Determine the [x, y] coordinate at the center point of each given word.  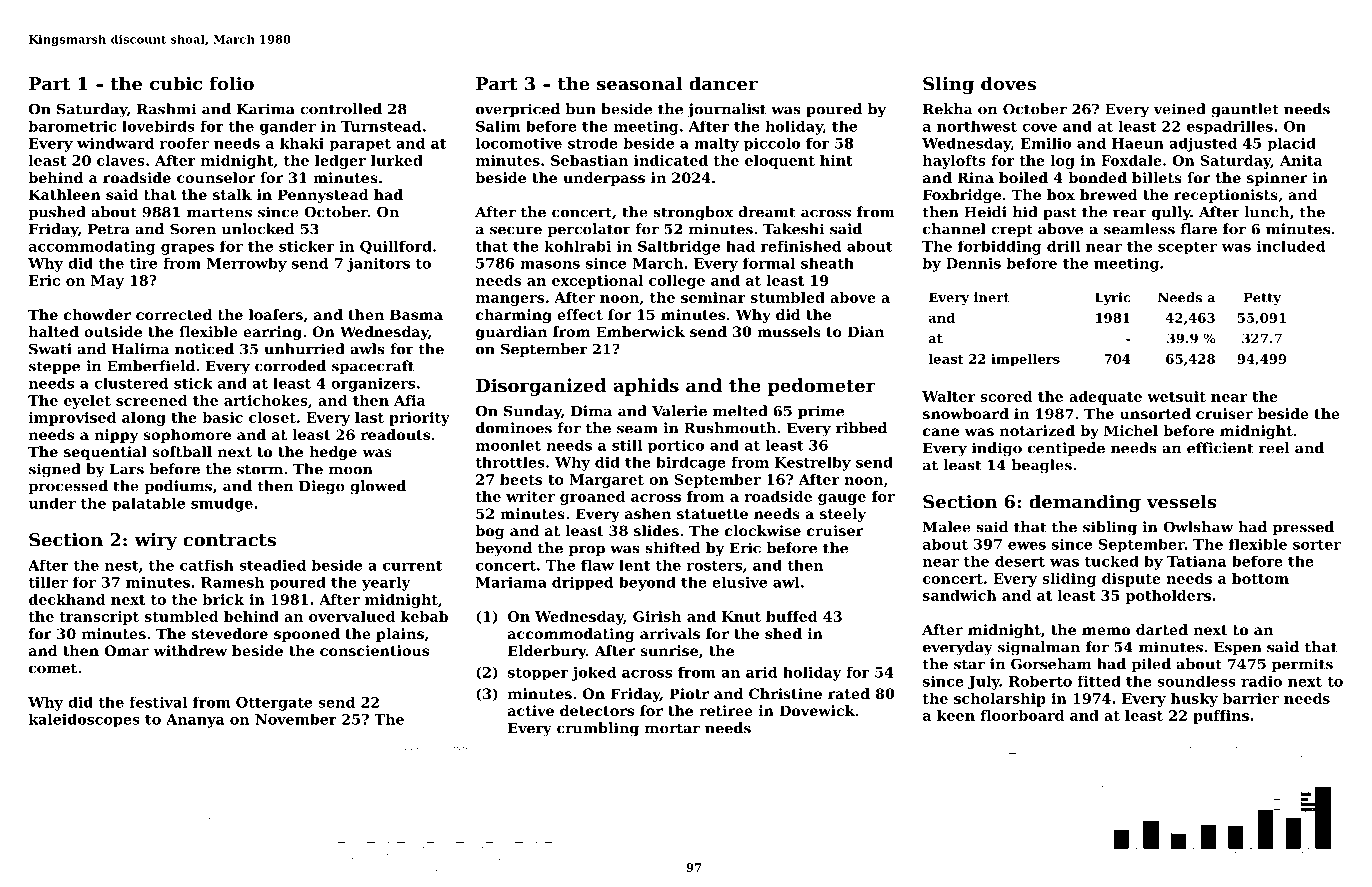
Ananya [195, 721]
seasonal [639, 83]
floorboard [1022, 715]
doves [1008, 83]
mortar [672, 728]
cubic [176, 83]
